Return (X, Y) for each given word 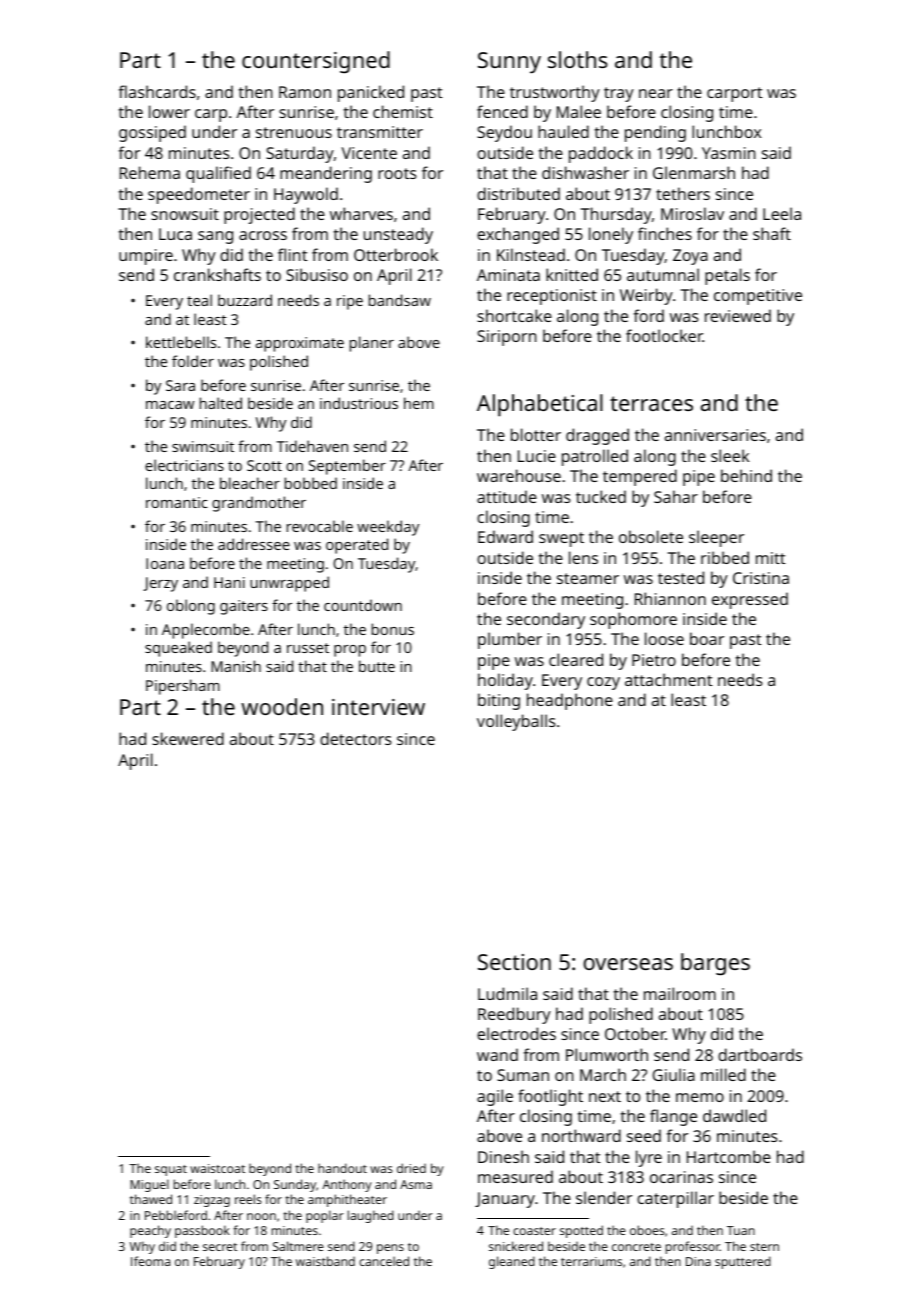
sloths (578, 59)
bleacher (250, 483)
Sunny (509, 63)
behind (746, 475)
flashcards (157, 91)
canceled (384, 1261)
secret (220, 1247)
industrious (359, 403)
